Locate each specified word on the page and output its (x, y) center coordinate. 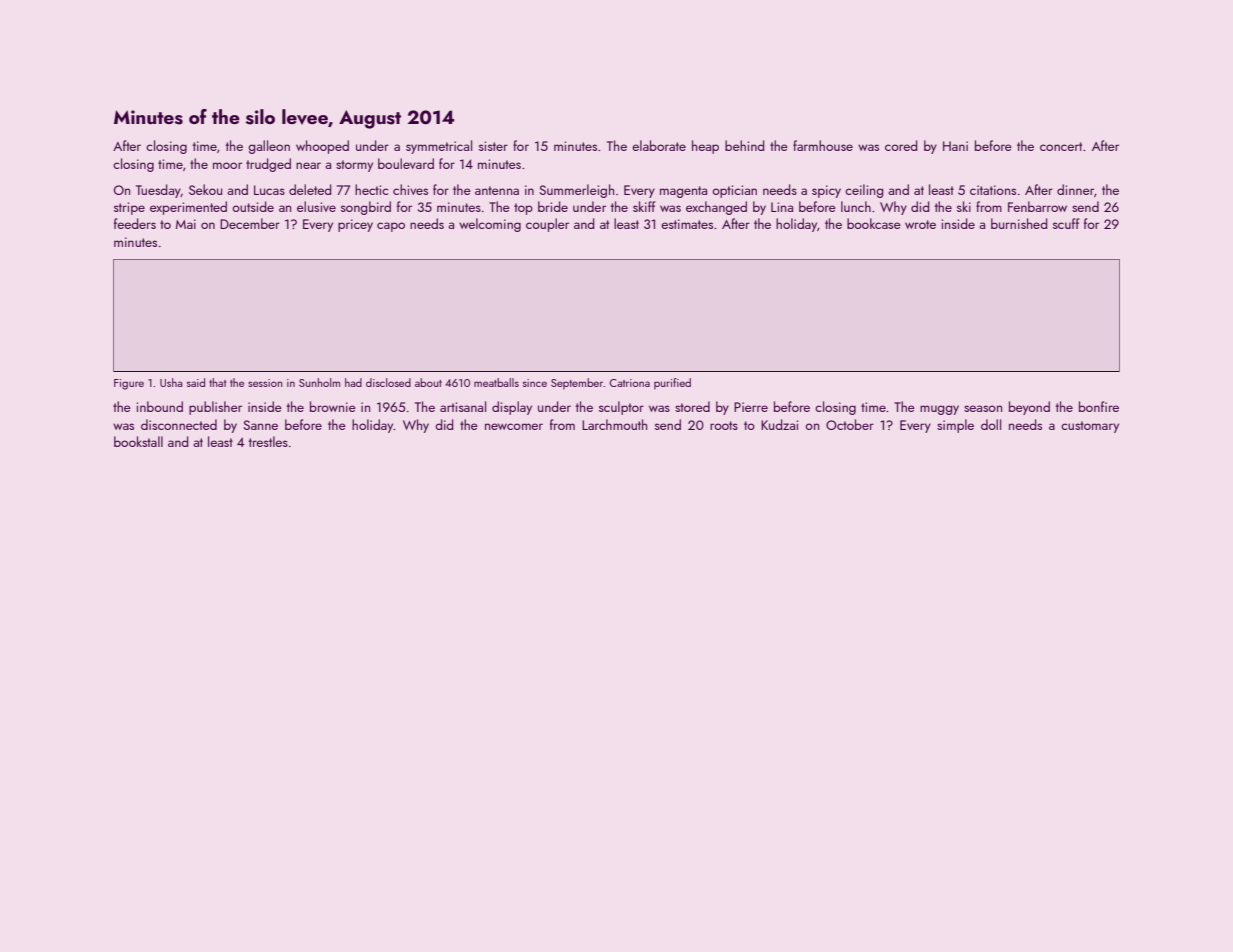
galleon (269, 147)
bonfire (1099, 406)
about (428, 382)
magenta (683, 192)
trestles (268, 441)
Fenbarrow (1037, 206)
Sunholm (319, 382)
